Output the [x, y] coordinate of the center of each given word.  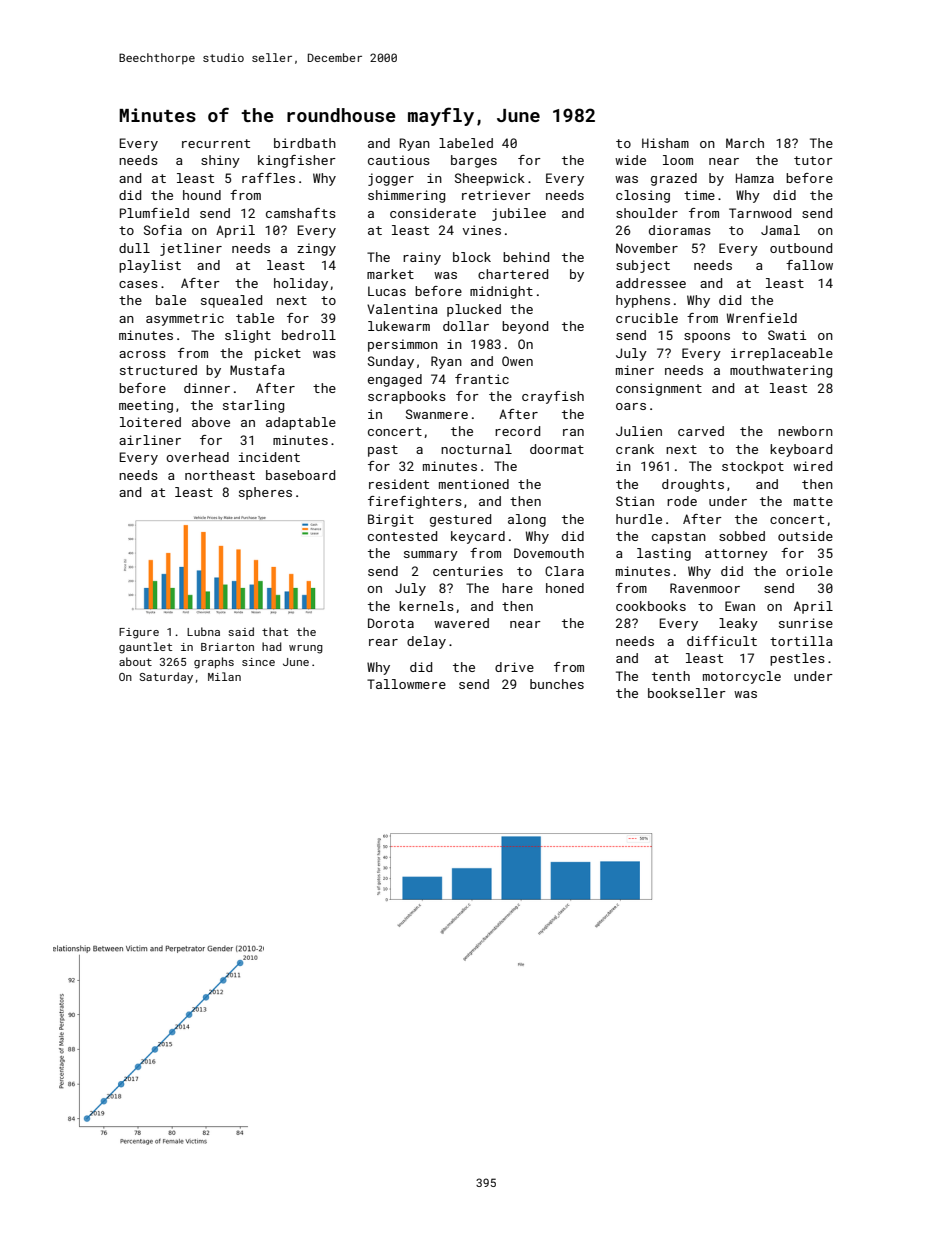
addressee [651, 283]
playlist [150, 266]
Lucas [387, 291]
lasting [664, 554]
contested [402, 536]
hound [202, 195]
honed [565, 588]
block [472, 257]
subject [643, 266]
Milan [224, 676]
